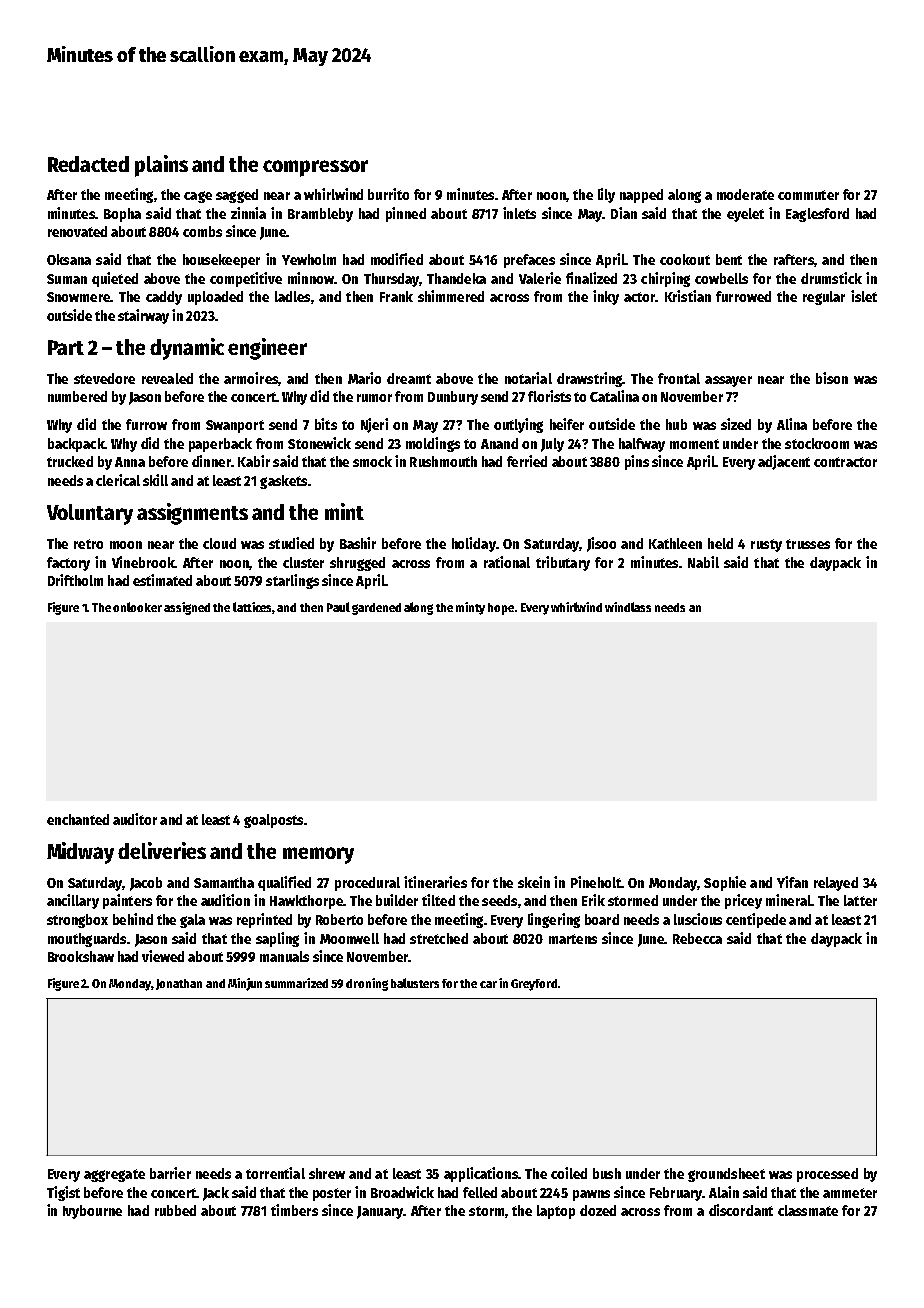 The height and width of the document is (1308, 924). Describe the element at coordinates (294, 1210) in the document. I see `timbers` at that location.
